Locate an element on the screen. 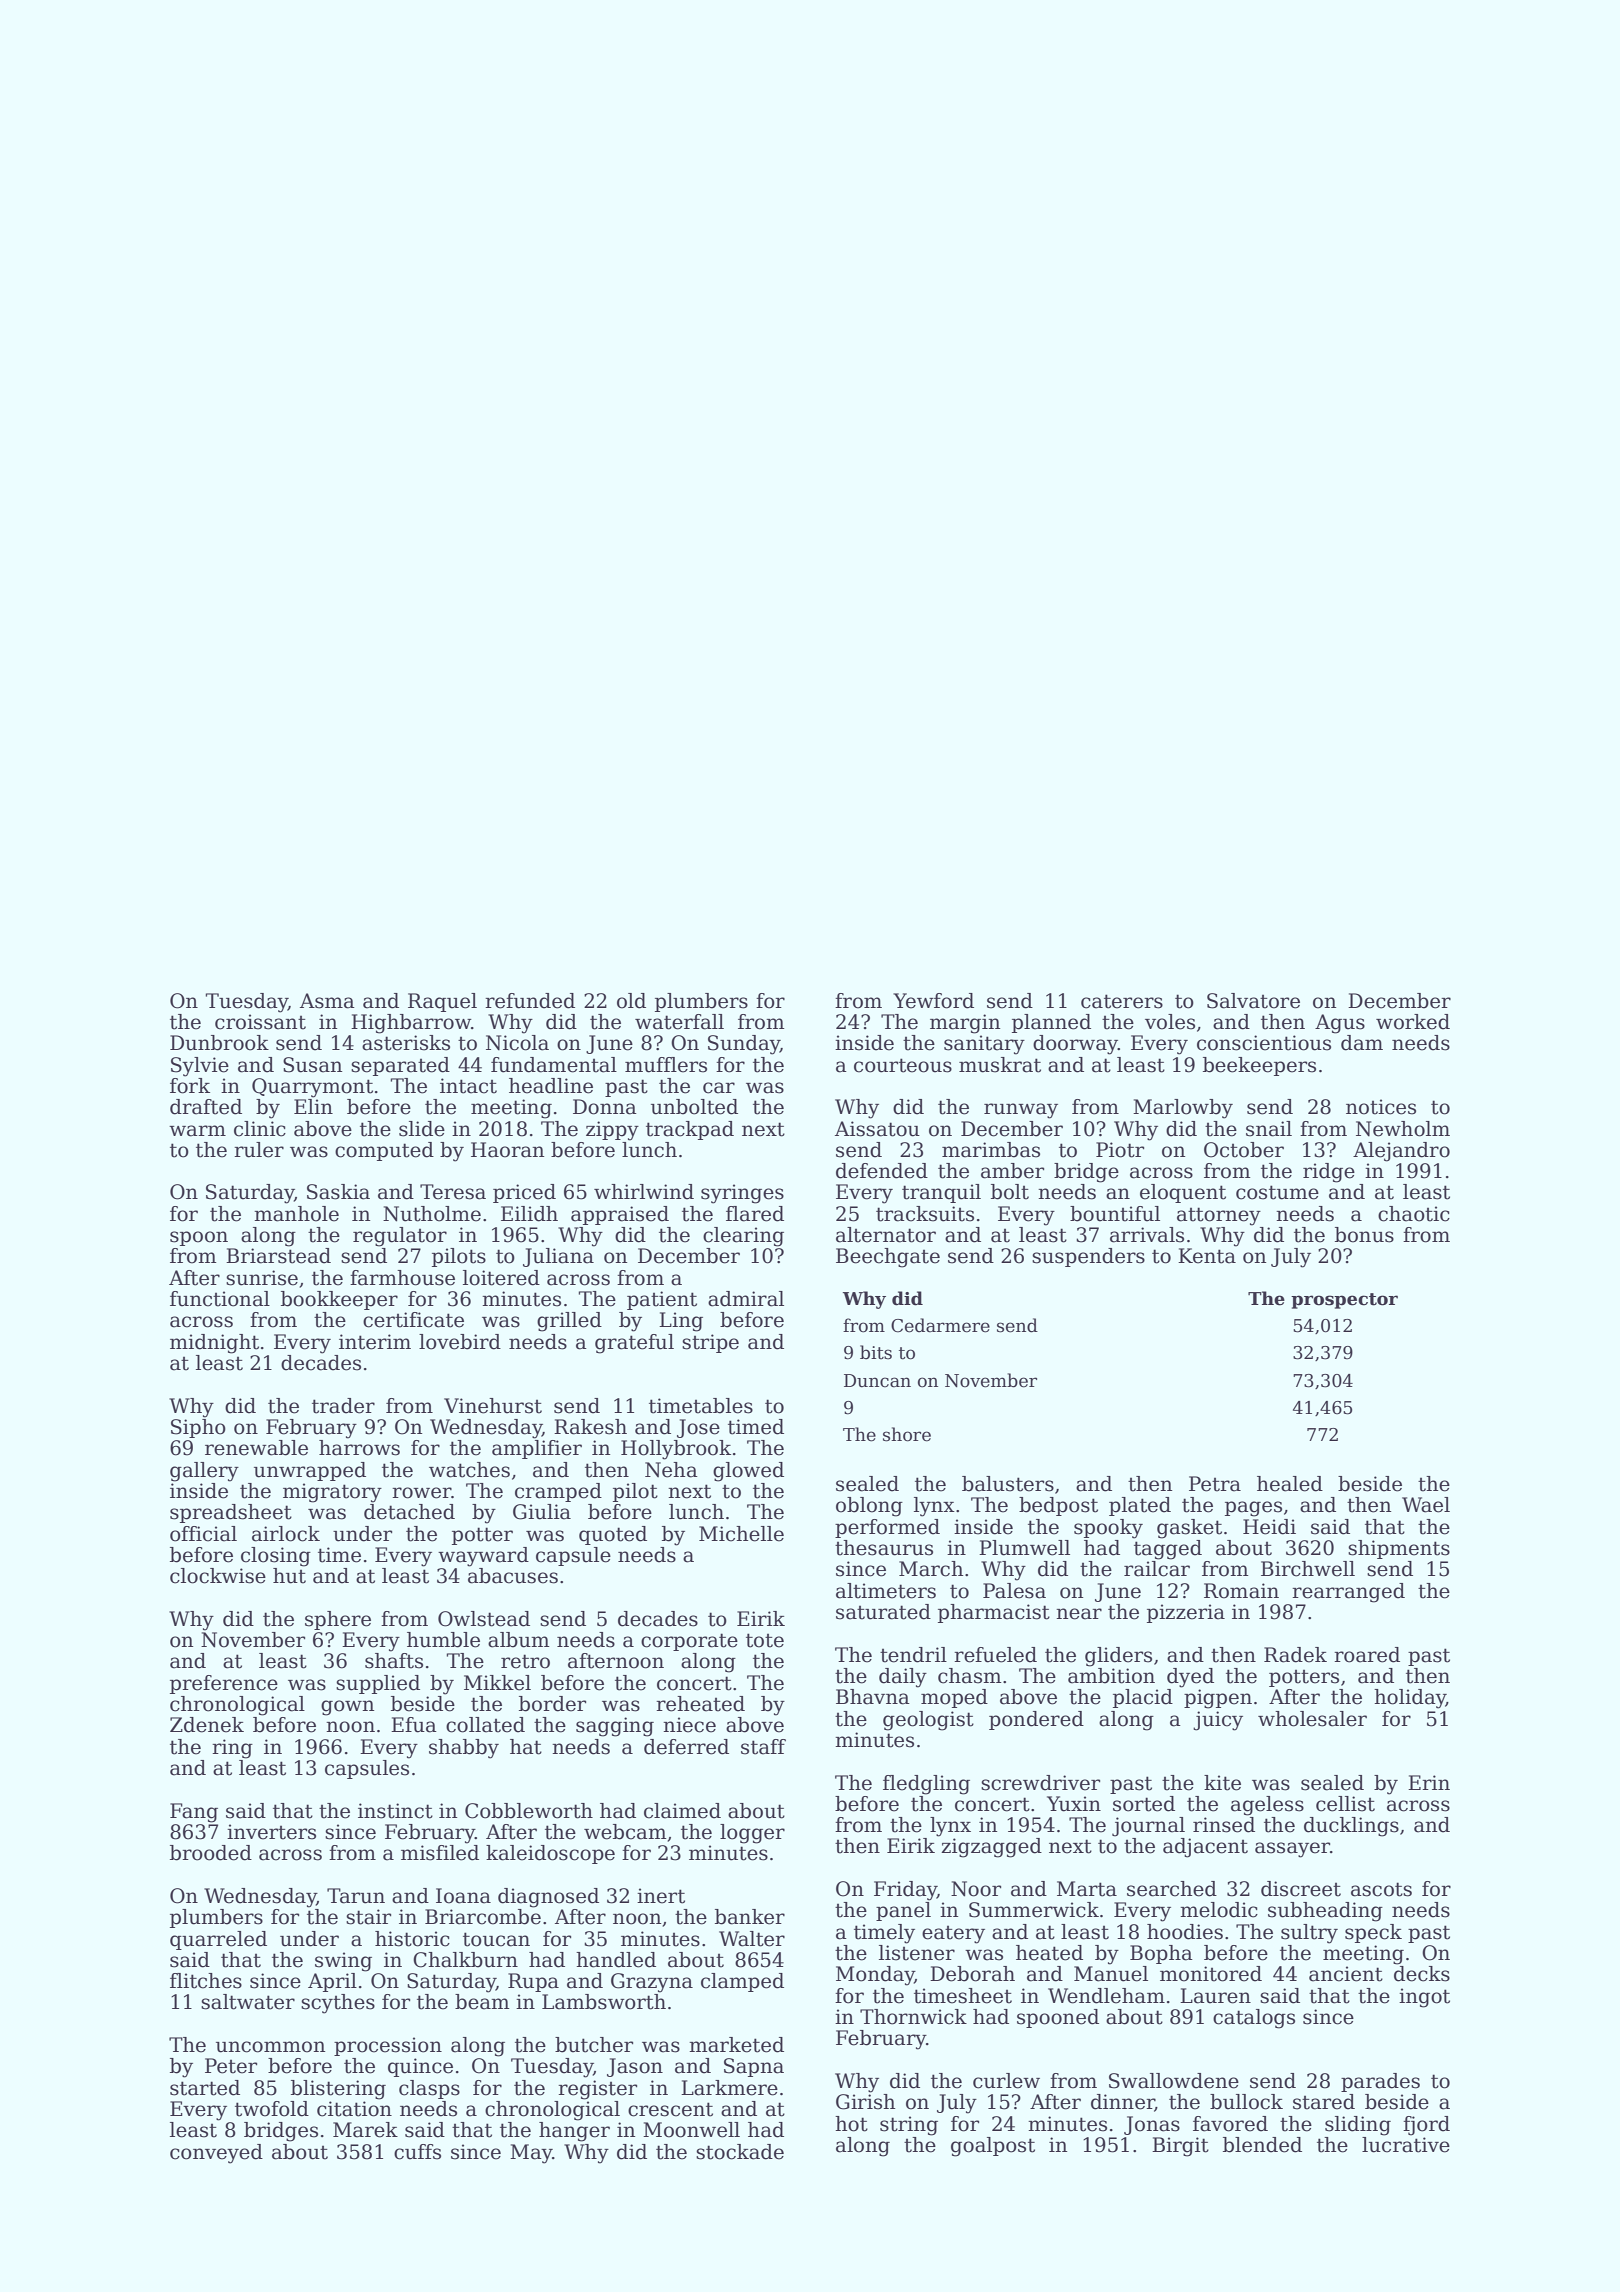  holiday is located at coordinates (1410, 1699).
